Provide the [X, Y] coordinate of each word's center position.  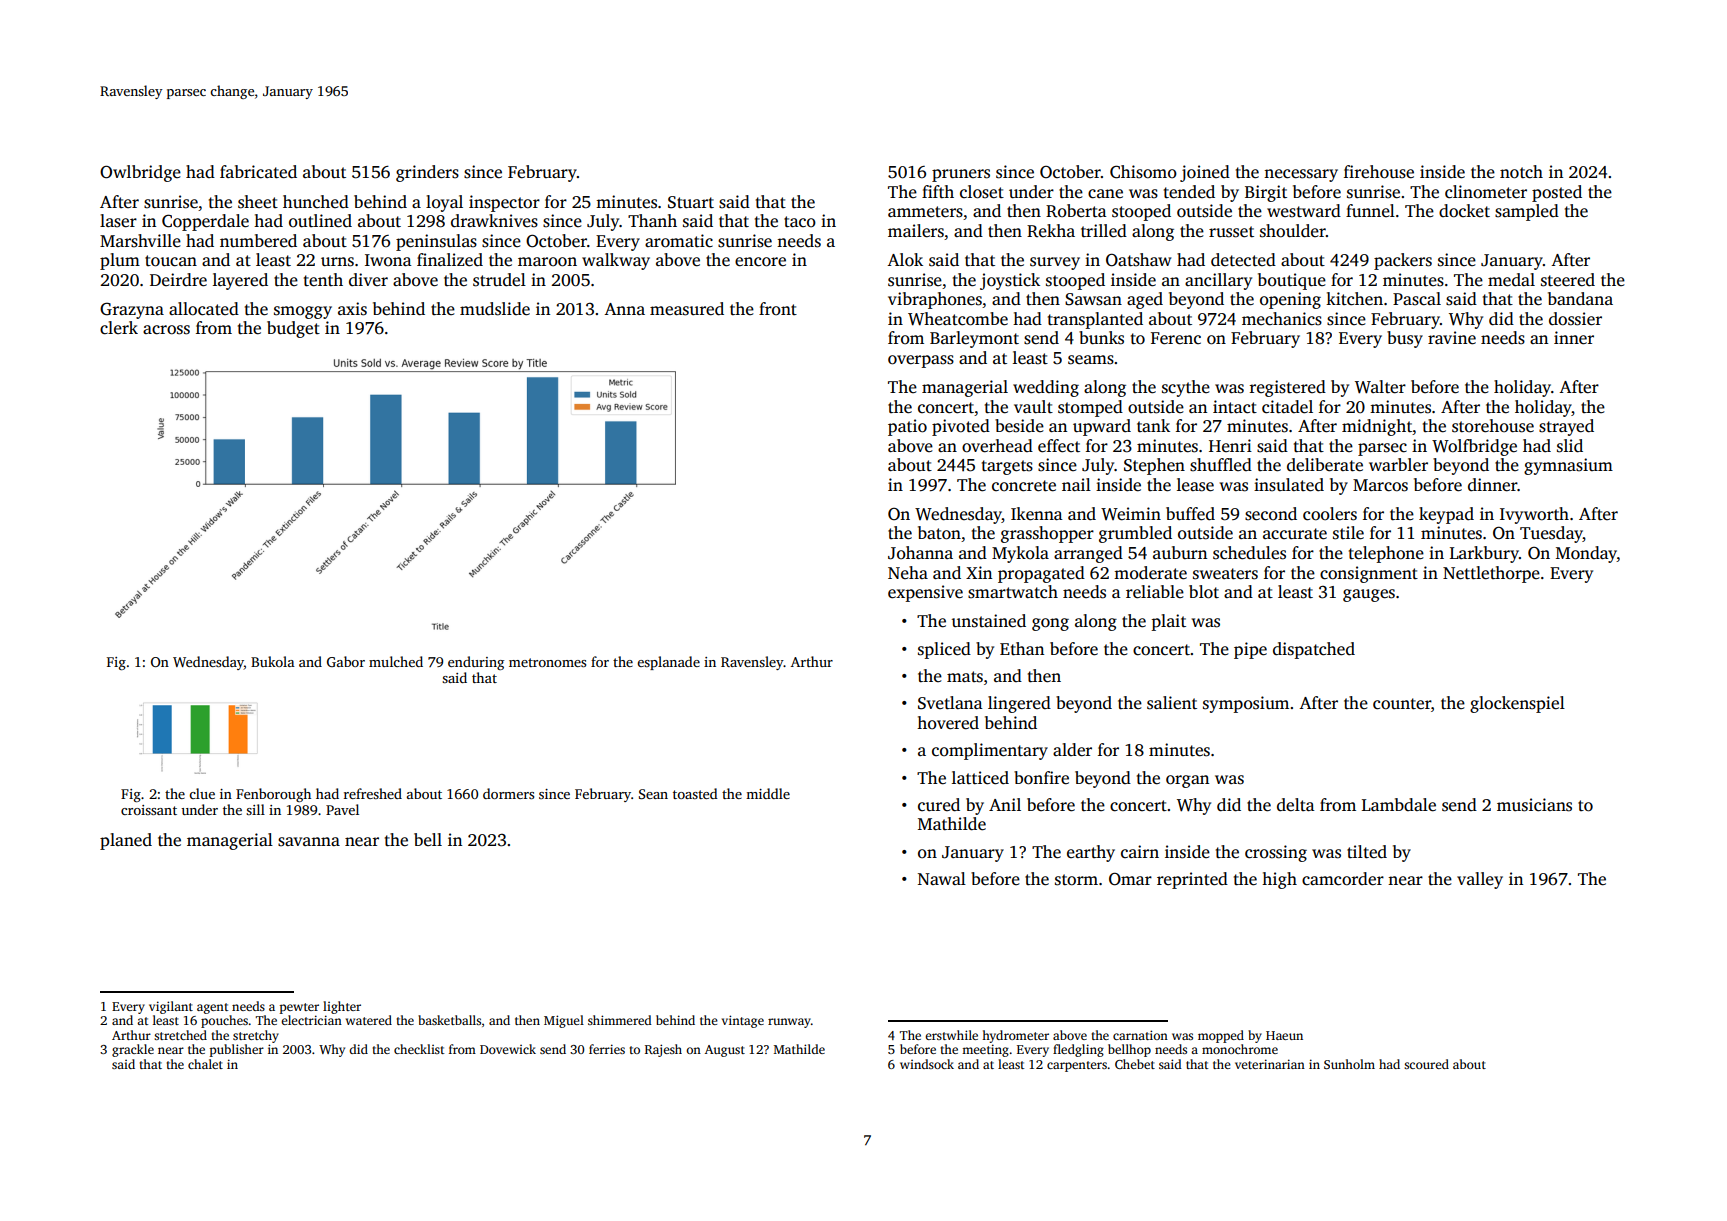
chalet [205, 1064]
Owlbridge [140, 173]
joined [1205, 173]
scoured [1426, 1064]
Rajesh [663, 1050]
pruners [961, 175]
